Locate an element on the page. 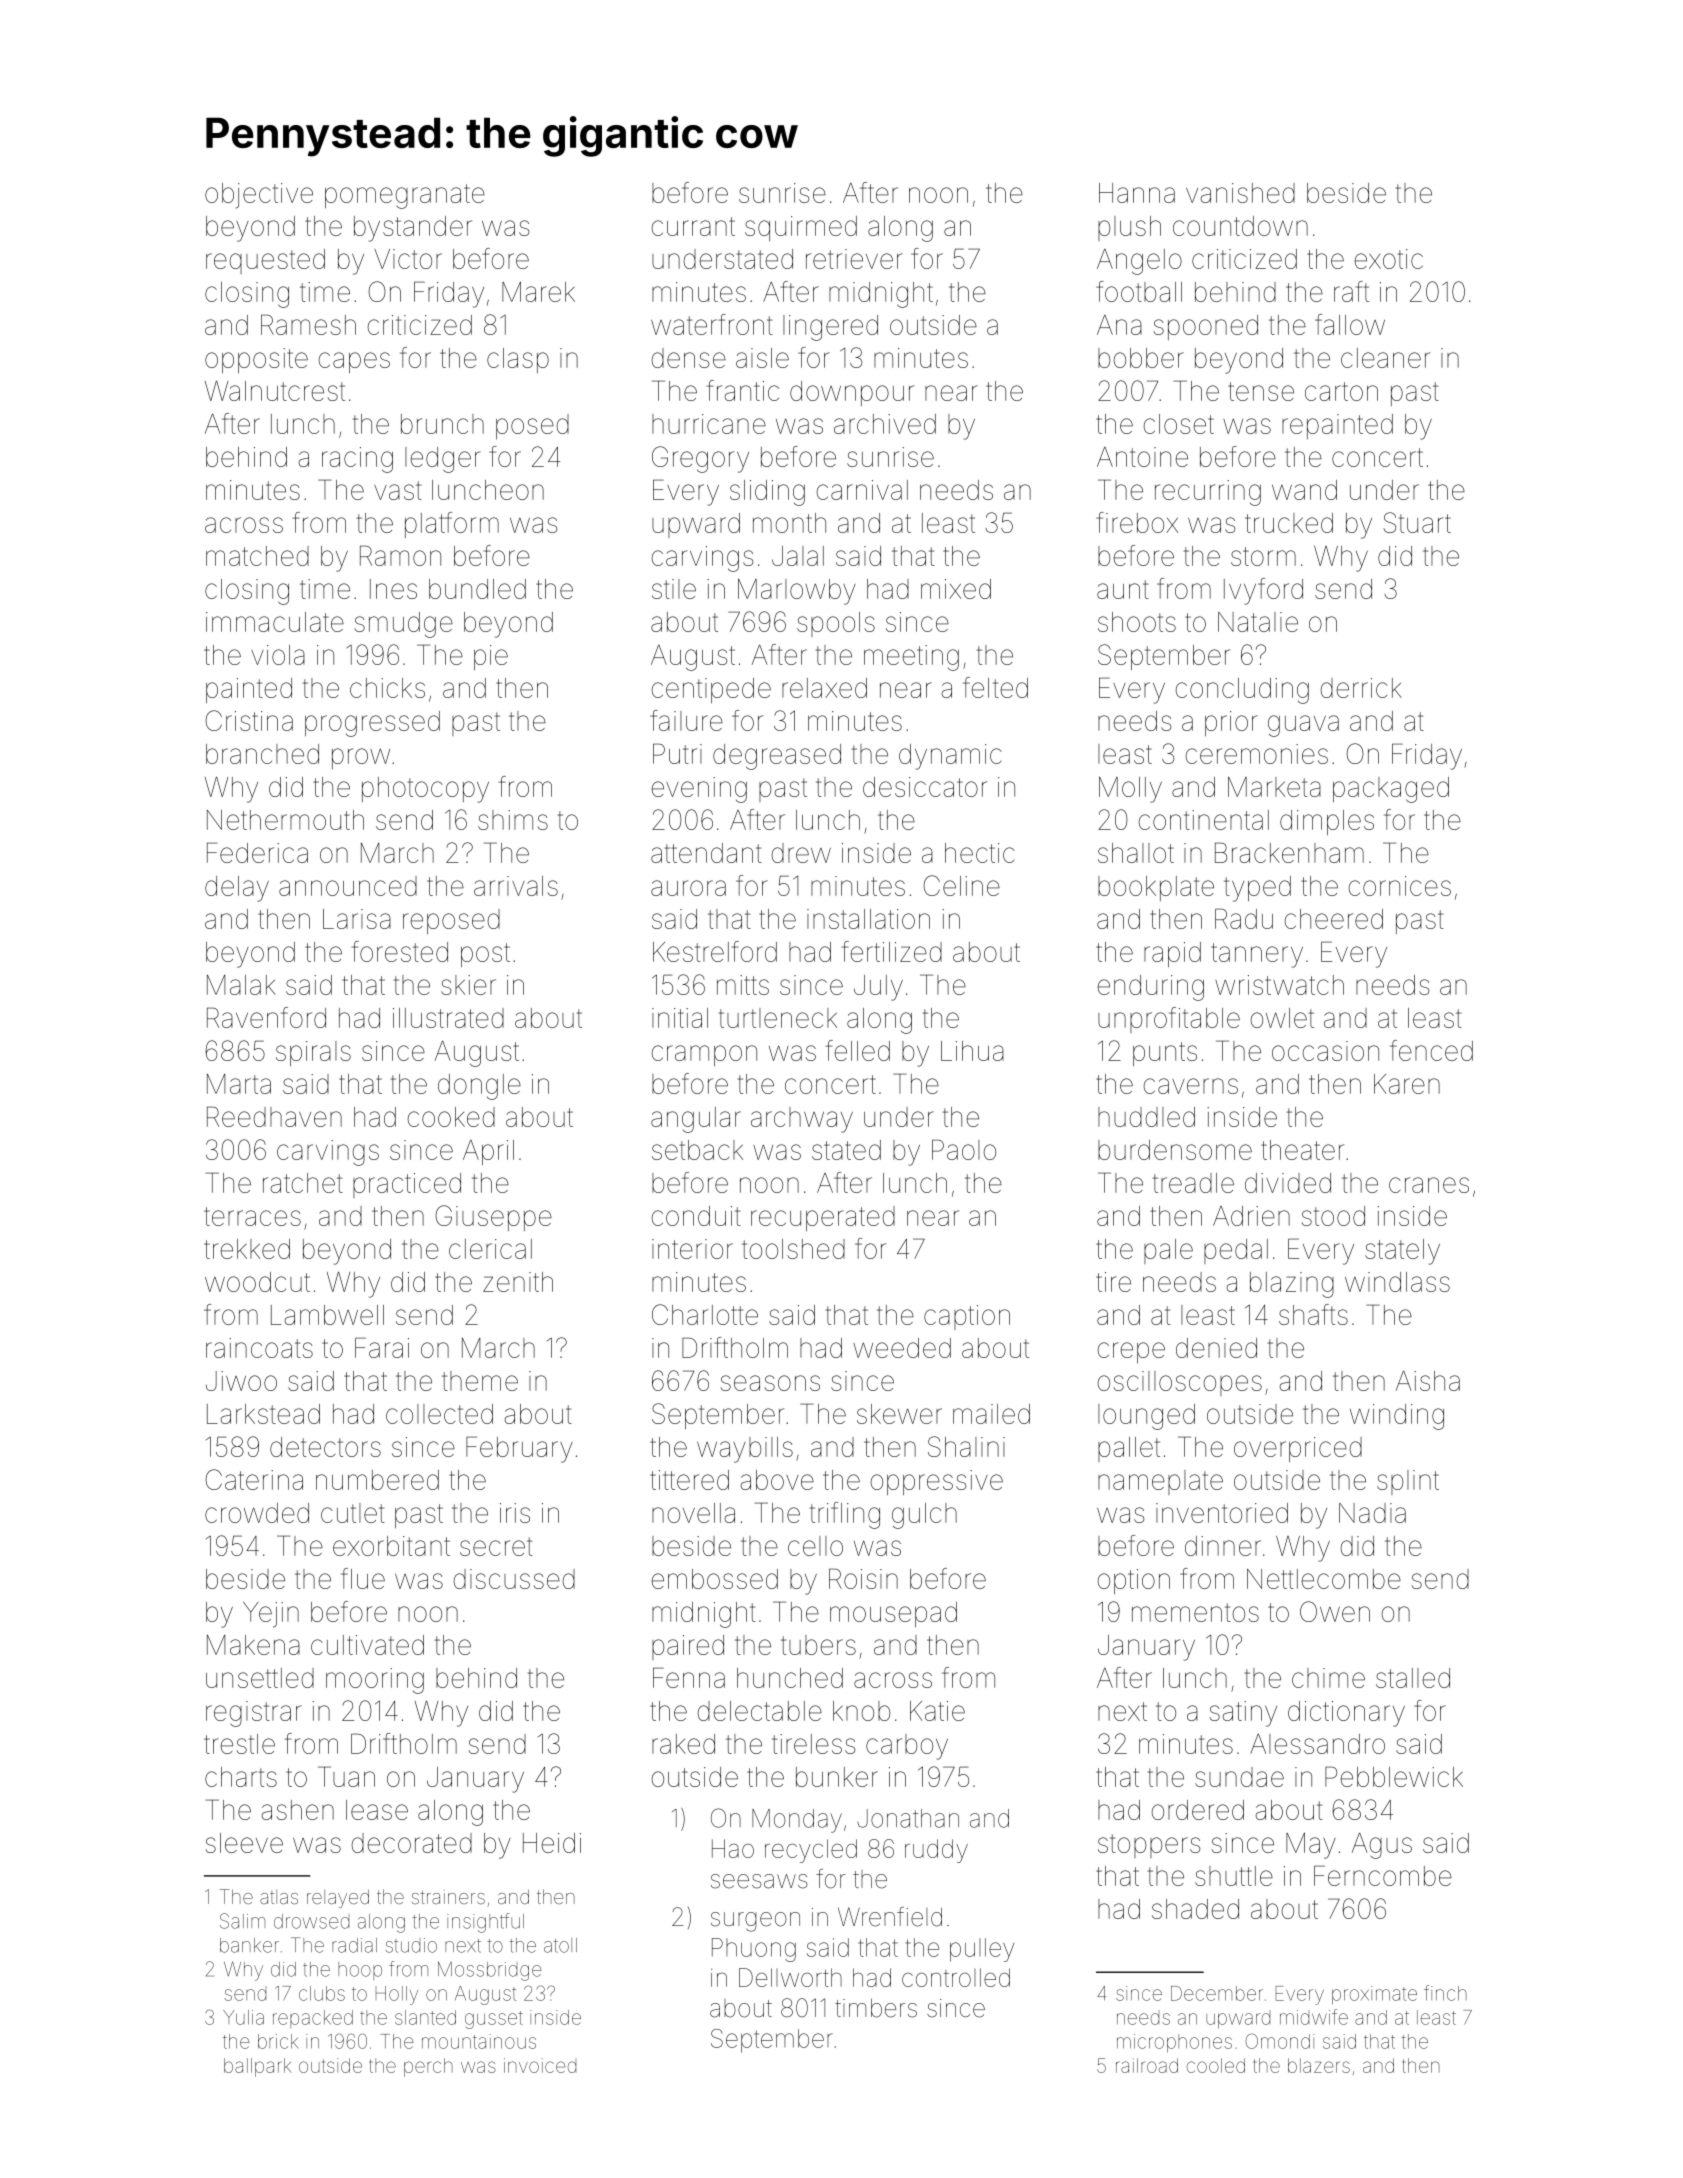 The image size is (1683, 2178). pulley is located at coordinates (982, 1950).
